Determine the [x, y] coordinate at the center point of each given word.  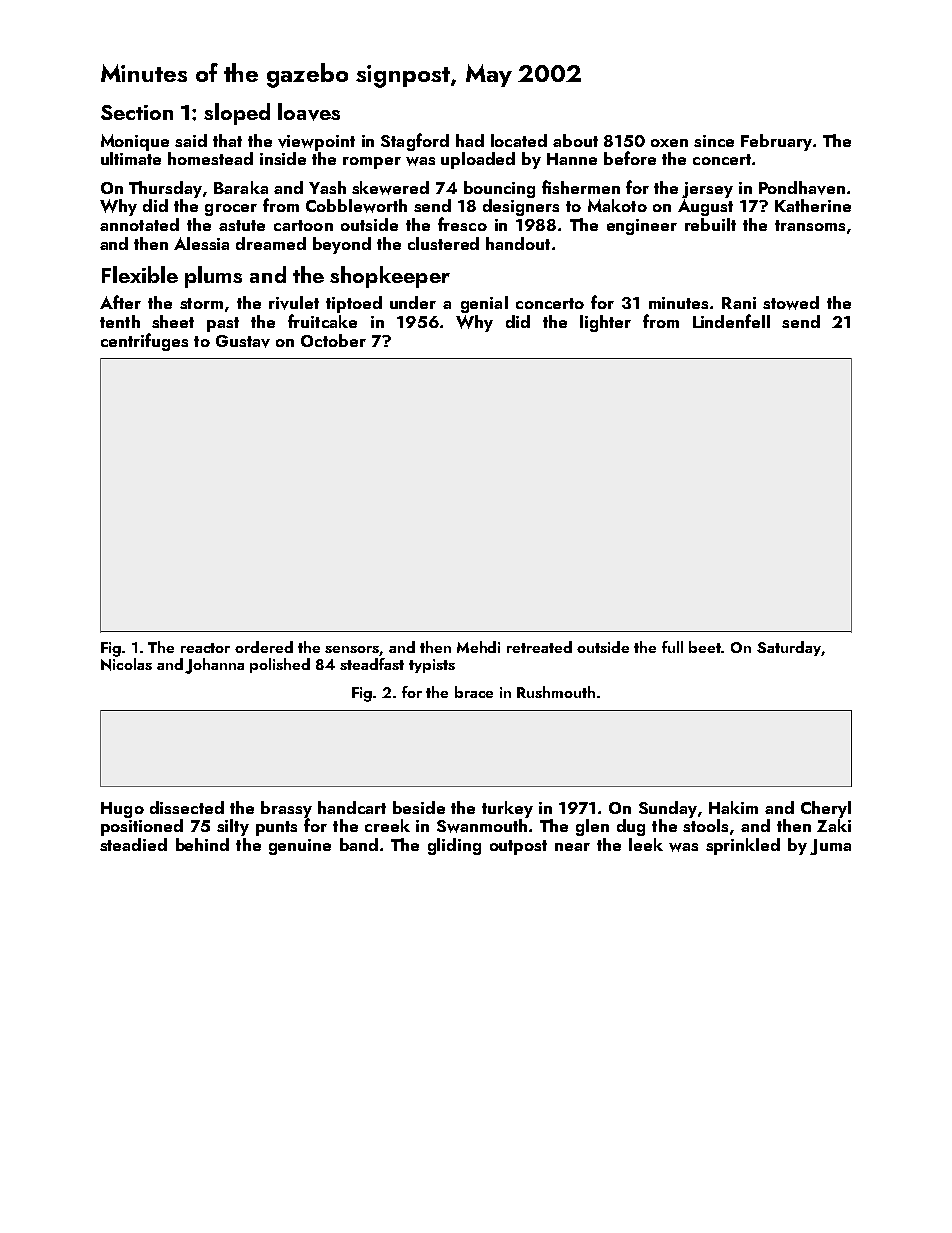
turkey [507, 809]
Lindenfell [731, 321]
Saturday [789, 648]
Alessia [201, 243]
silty [233, 827]
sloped [237, 114]
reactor [205, 648]
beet [705, 647]
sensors [352, 649]
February [776, 142]
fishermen [581, 187]
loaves [309, 112]
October [333, 340]
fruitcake [322, 321]
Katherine [813, 205]
